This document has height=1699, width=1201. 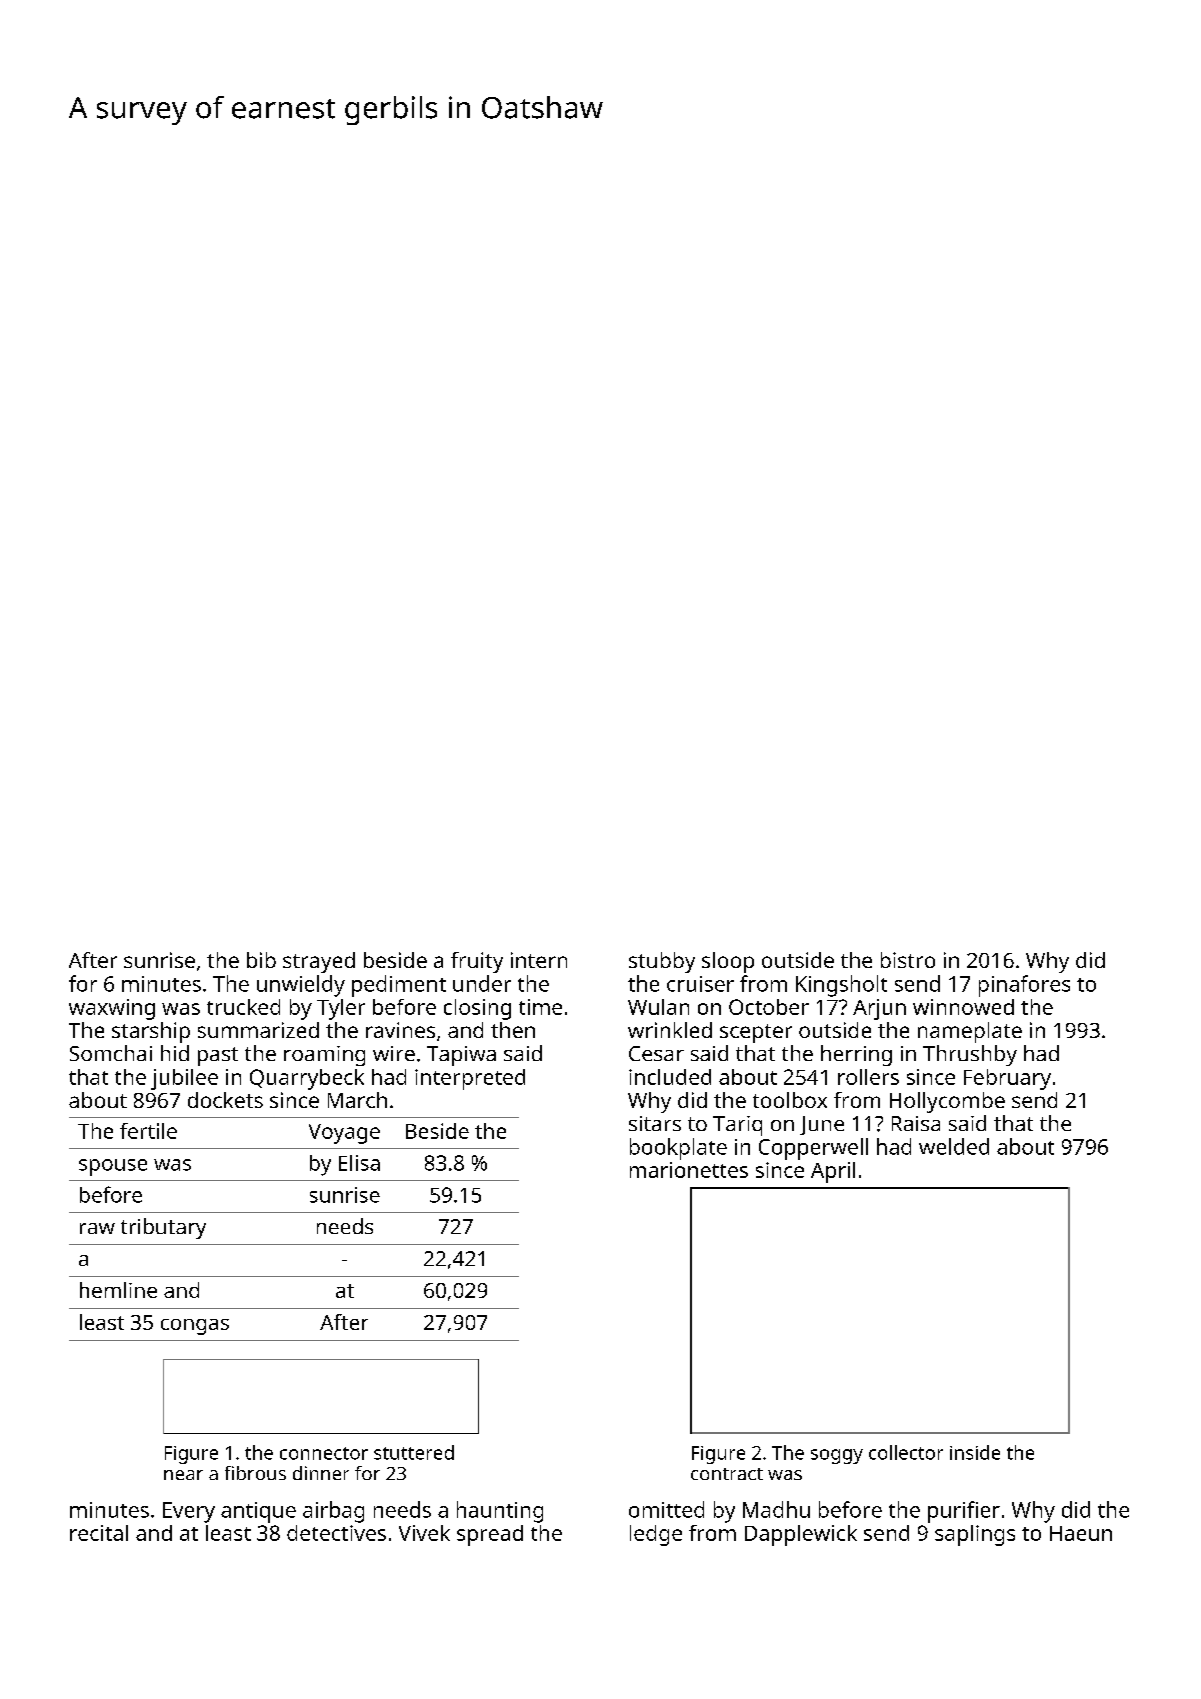 What do you see at coordinates (414, 1452) in the document?
I see `stuttered` at bounding box center [414, 1452].
